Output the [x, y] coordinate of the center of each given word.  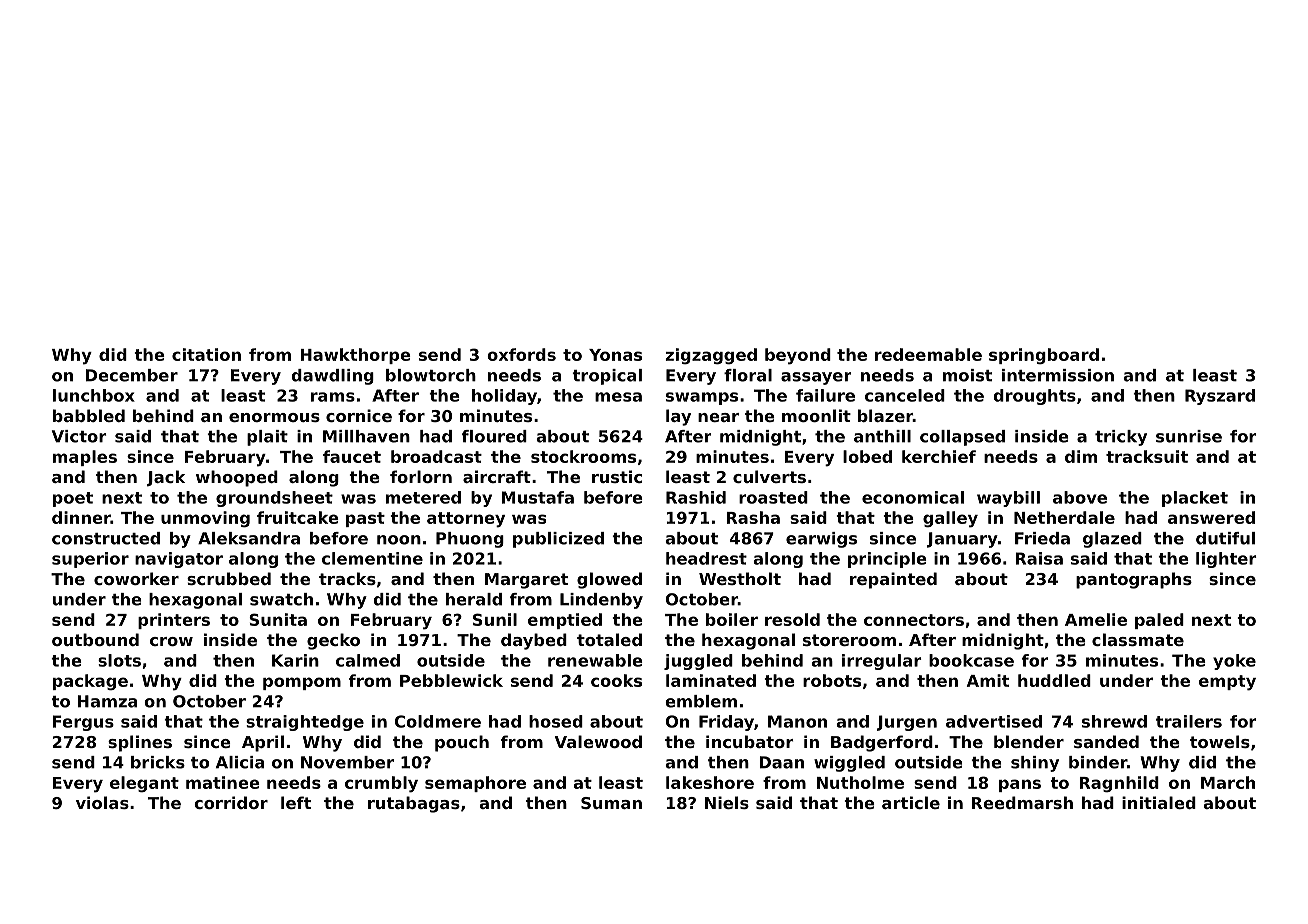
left [296, 802]
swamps [702, 398]
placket [1195, 499]
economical [913, 497]
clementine [372, 558]
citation [206, 354]
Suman [611, 803]
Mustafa [538, 497]
